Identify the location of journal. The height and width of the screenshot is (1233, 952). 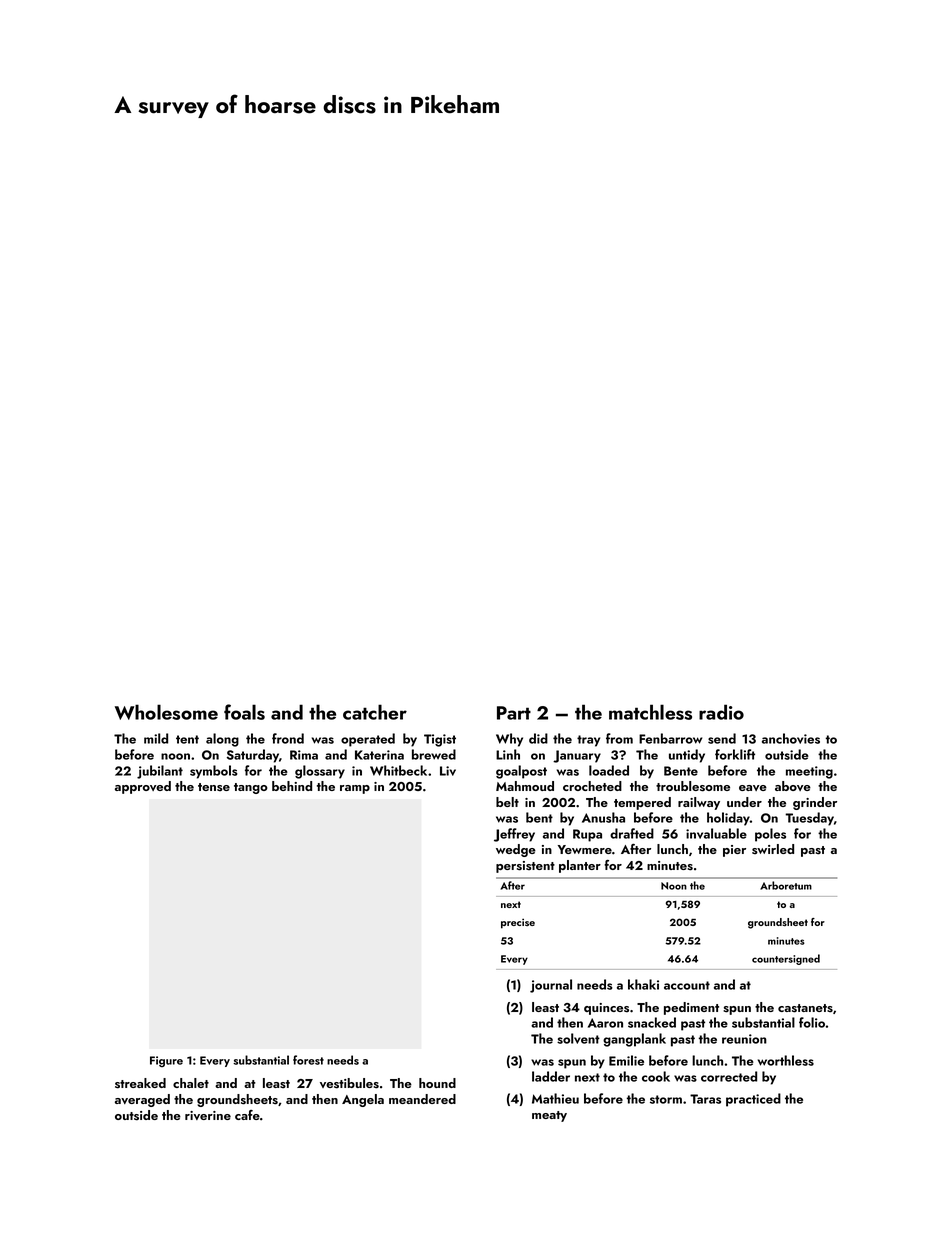
(551, 986).
